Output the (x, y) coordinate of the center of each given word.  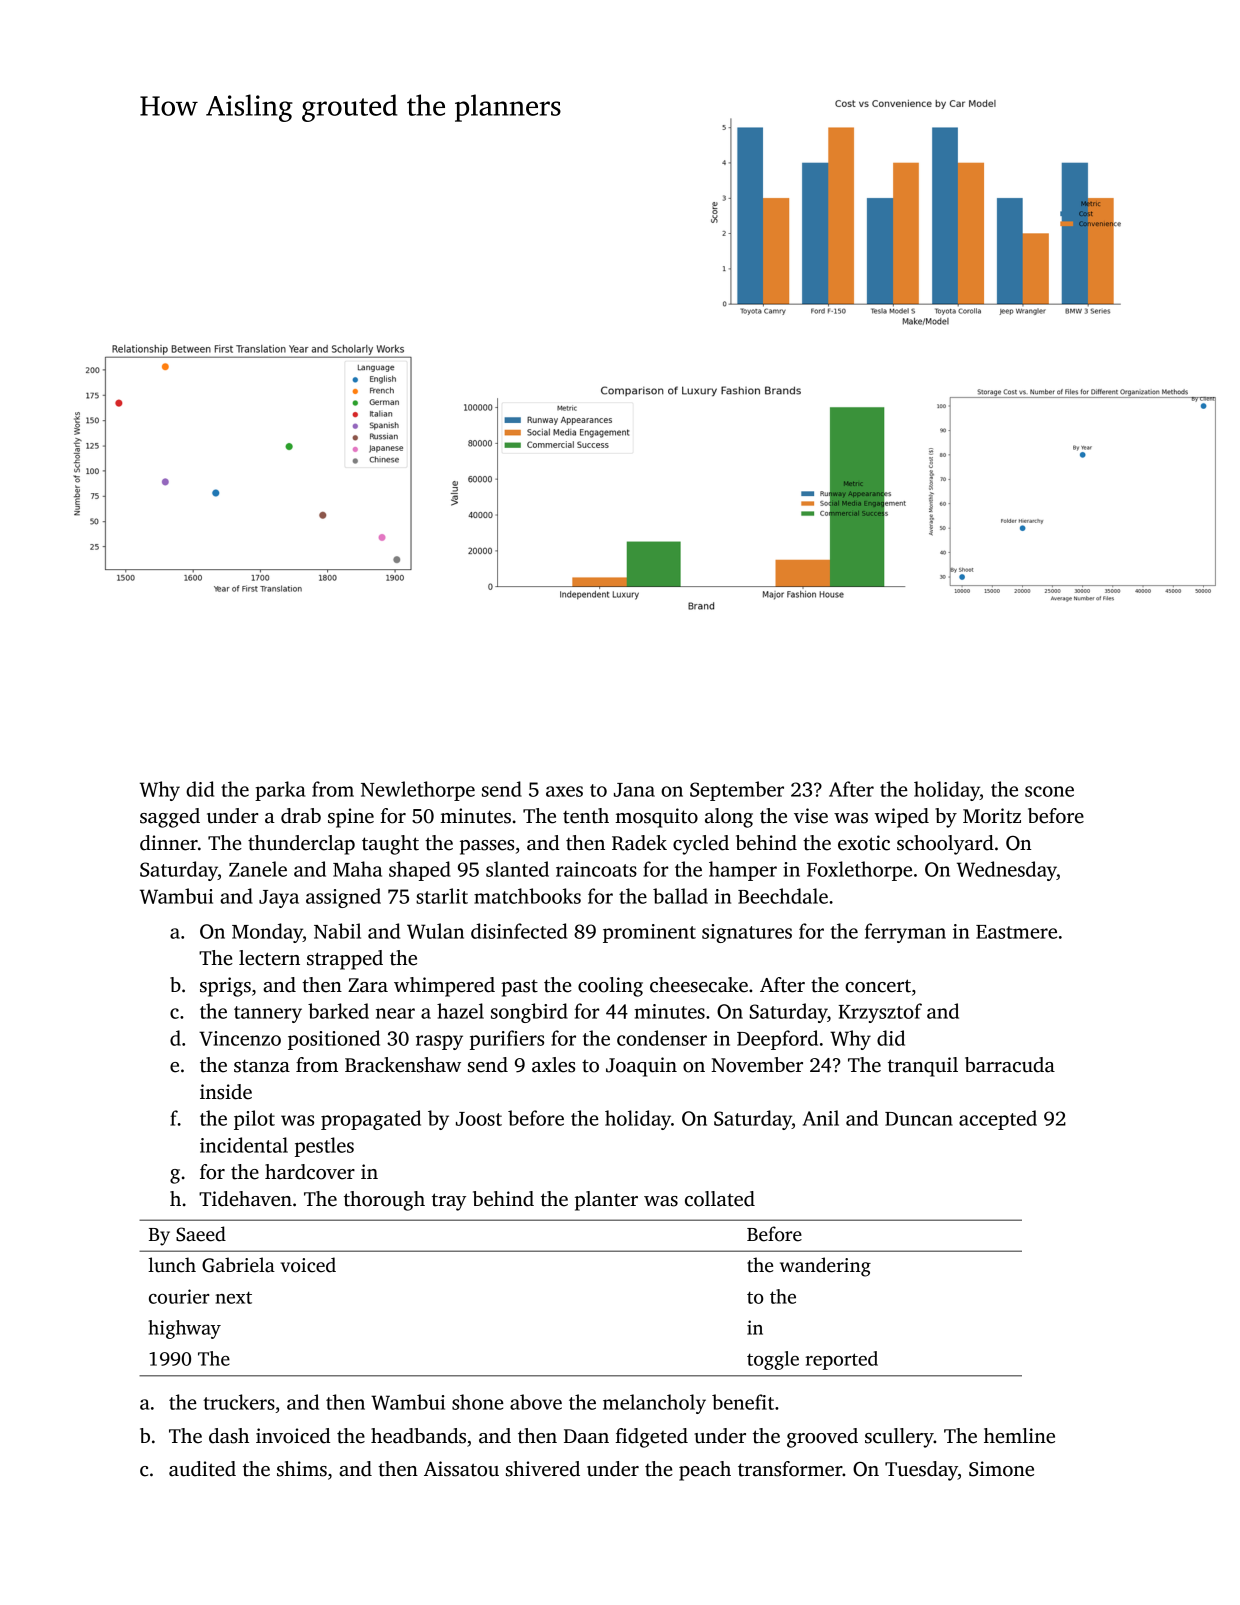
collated (720, 1199)
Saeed (201, 1234)
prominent (649, 933)
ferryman (905, 933)
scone (1049, 791)
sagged (170, 818)
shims (302, 1469)
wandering (825, 1267)
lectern (269, 958)
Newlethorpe (418, 791)
